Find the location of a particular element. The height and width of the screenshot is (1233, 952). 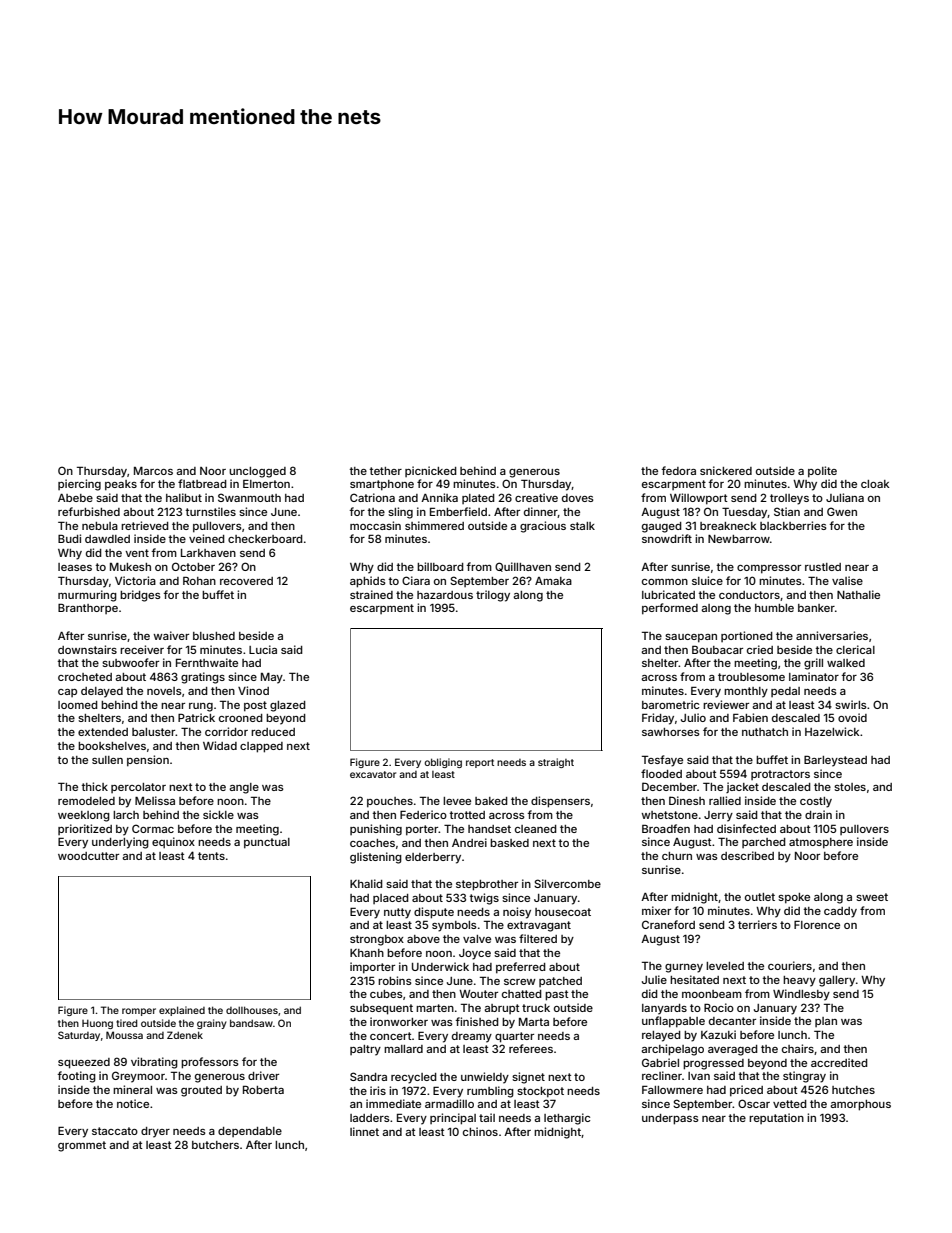

coaches is located at coordinates (372, 843).
